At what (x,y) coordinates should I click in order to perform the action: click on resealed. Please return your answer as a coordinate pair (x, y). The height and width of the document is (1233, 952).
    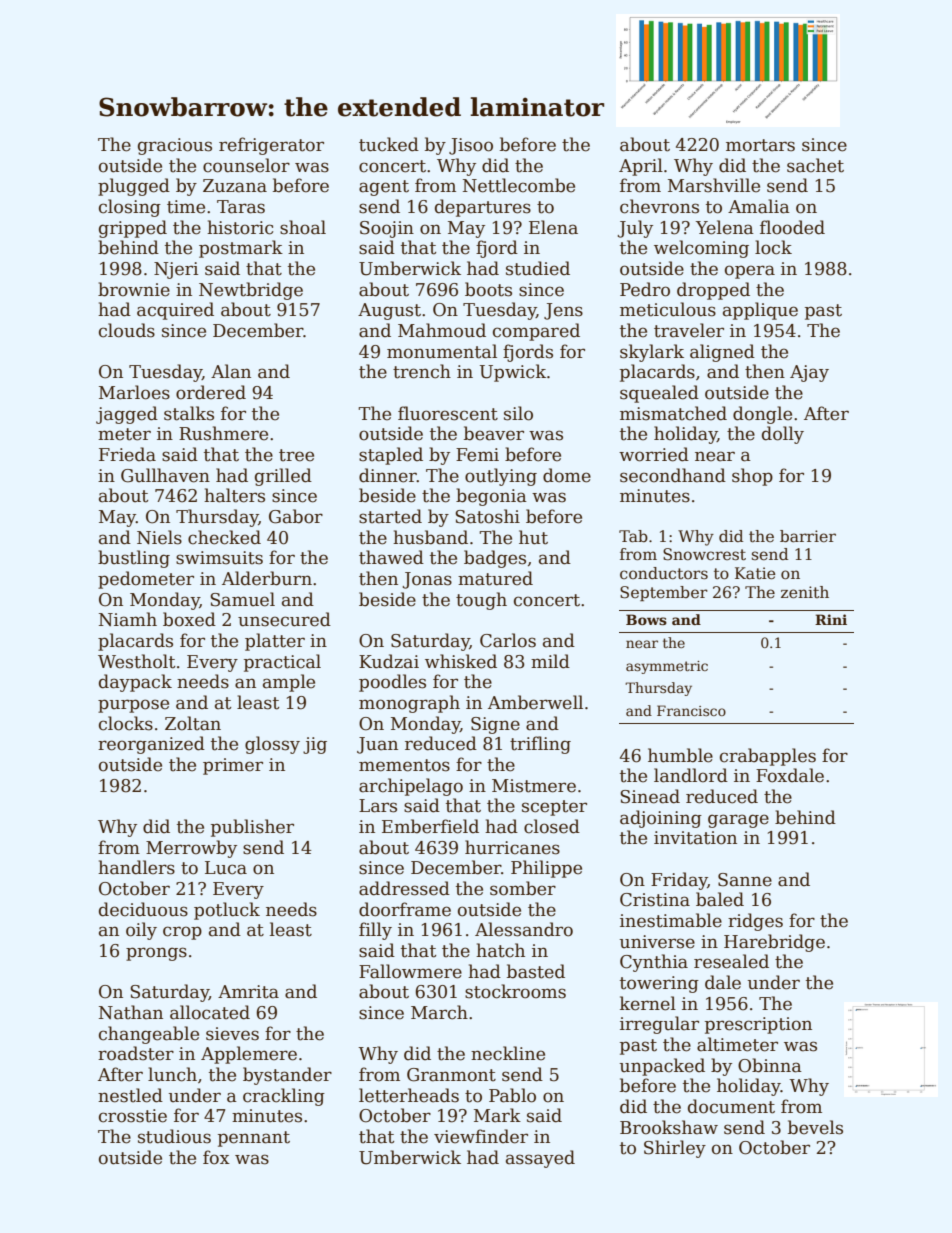
    Looking at the image, I should click on (731, 961).
